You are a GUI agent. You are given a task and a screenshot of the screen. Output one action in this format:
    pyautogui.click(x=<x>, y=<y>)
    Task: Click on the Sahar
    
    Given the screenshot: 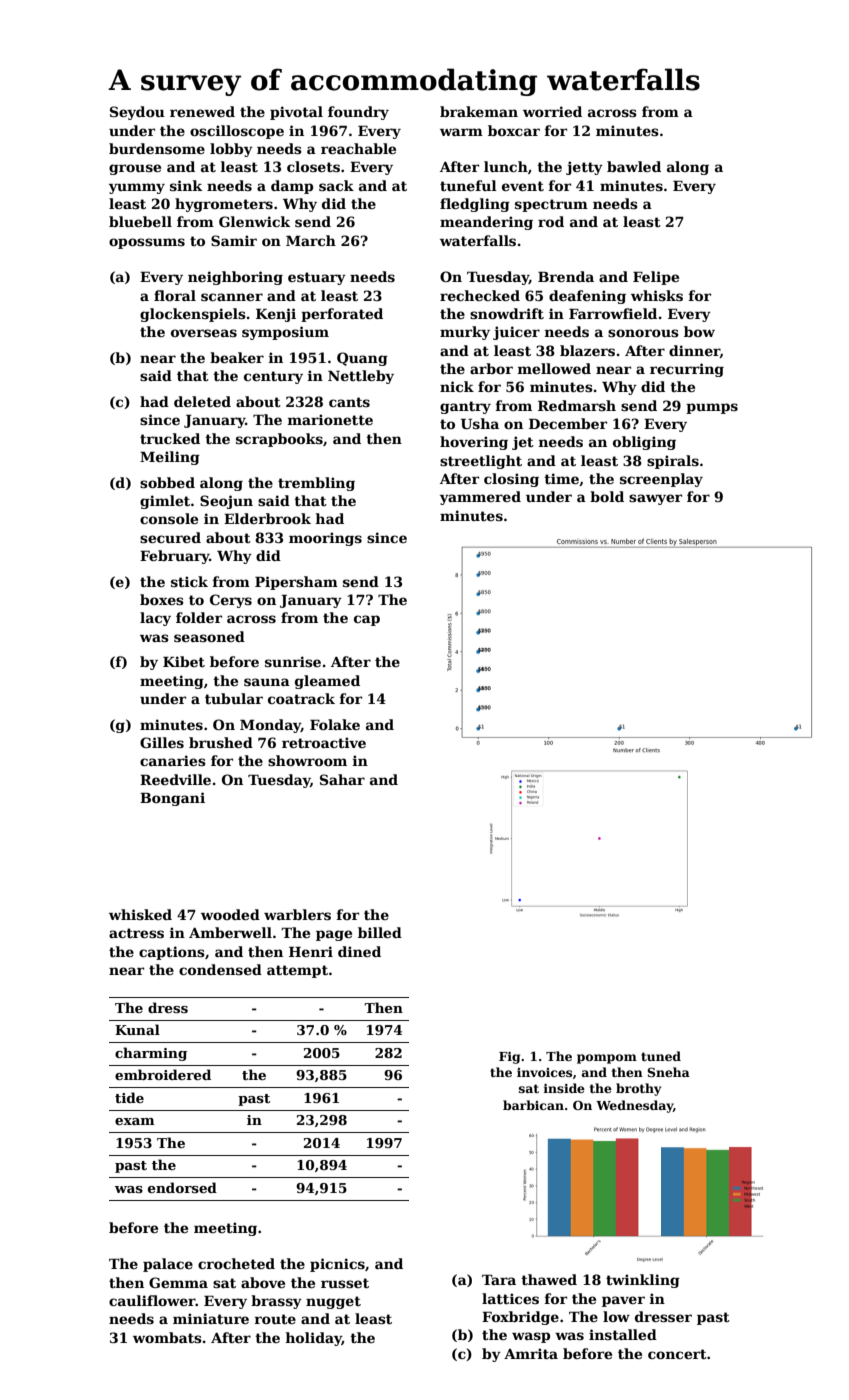 What is the action you would take?
    pyautogui.click(x=342, y=779)
